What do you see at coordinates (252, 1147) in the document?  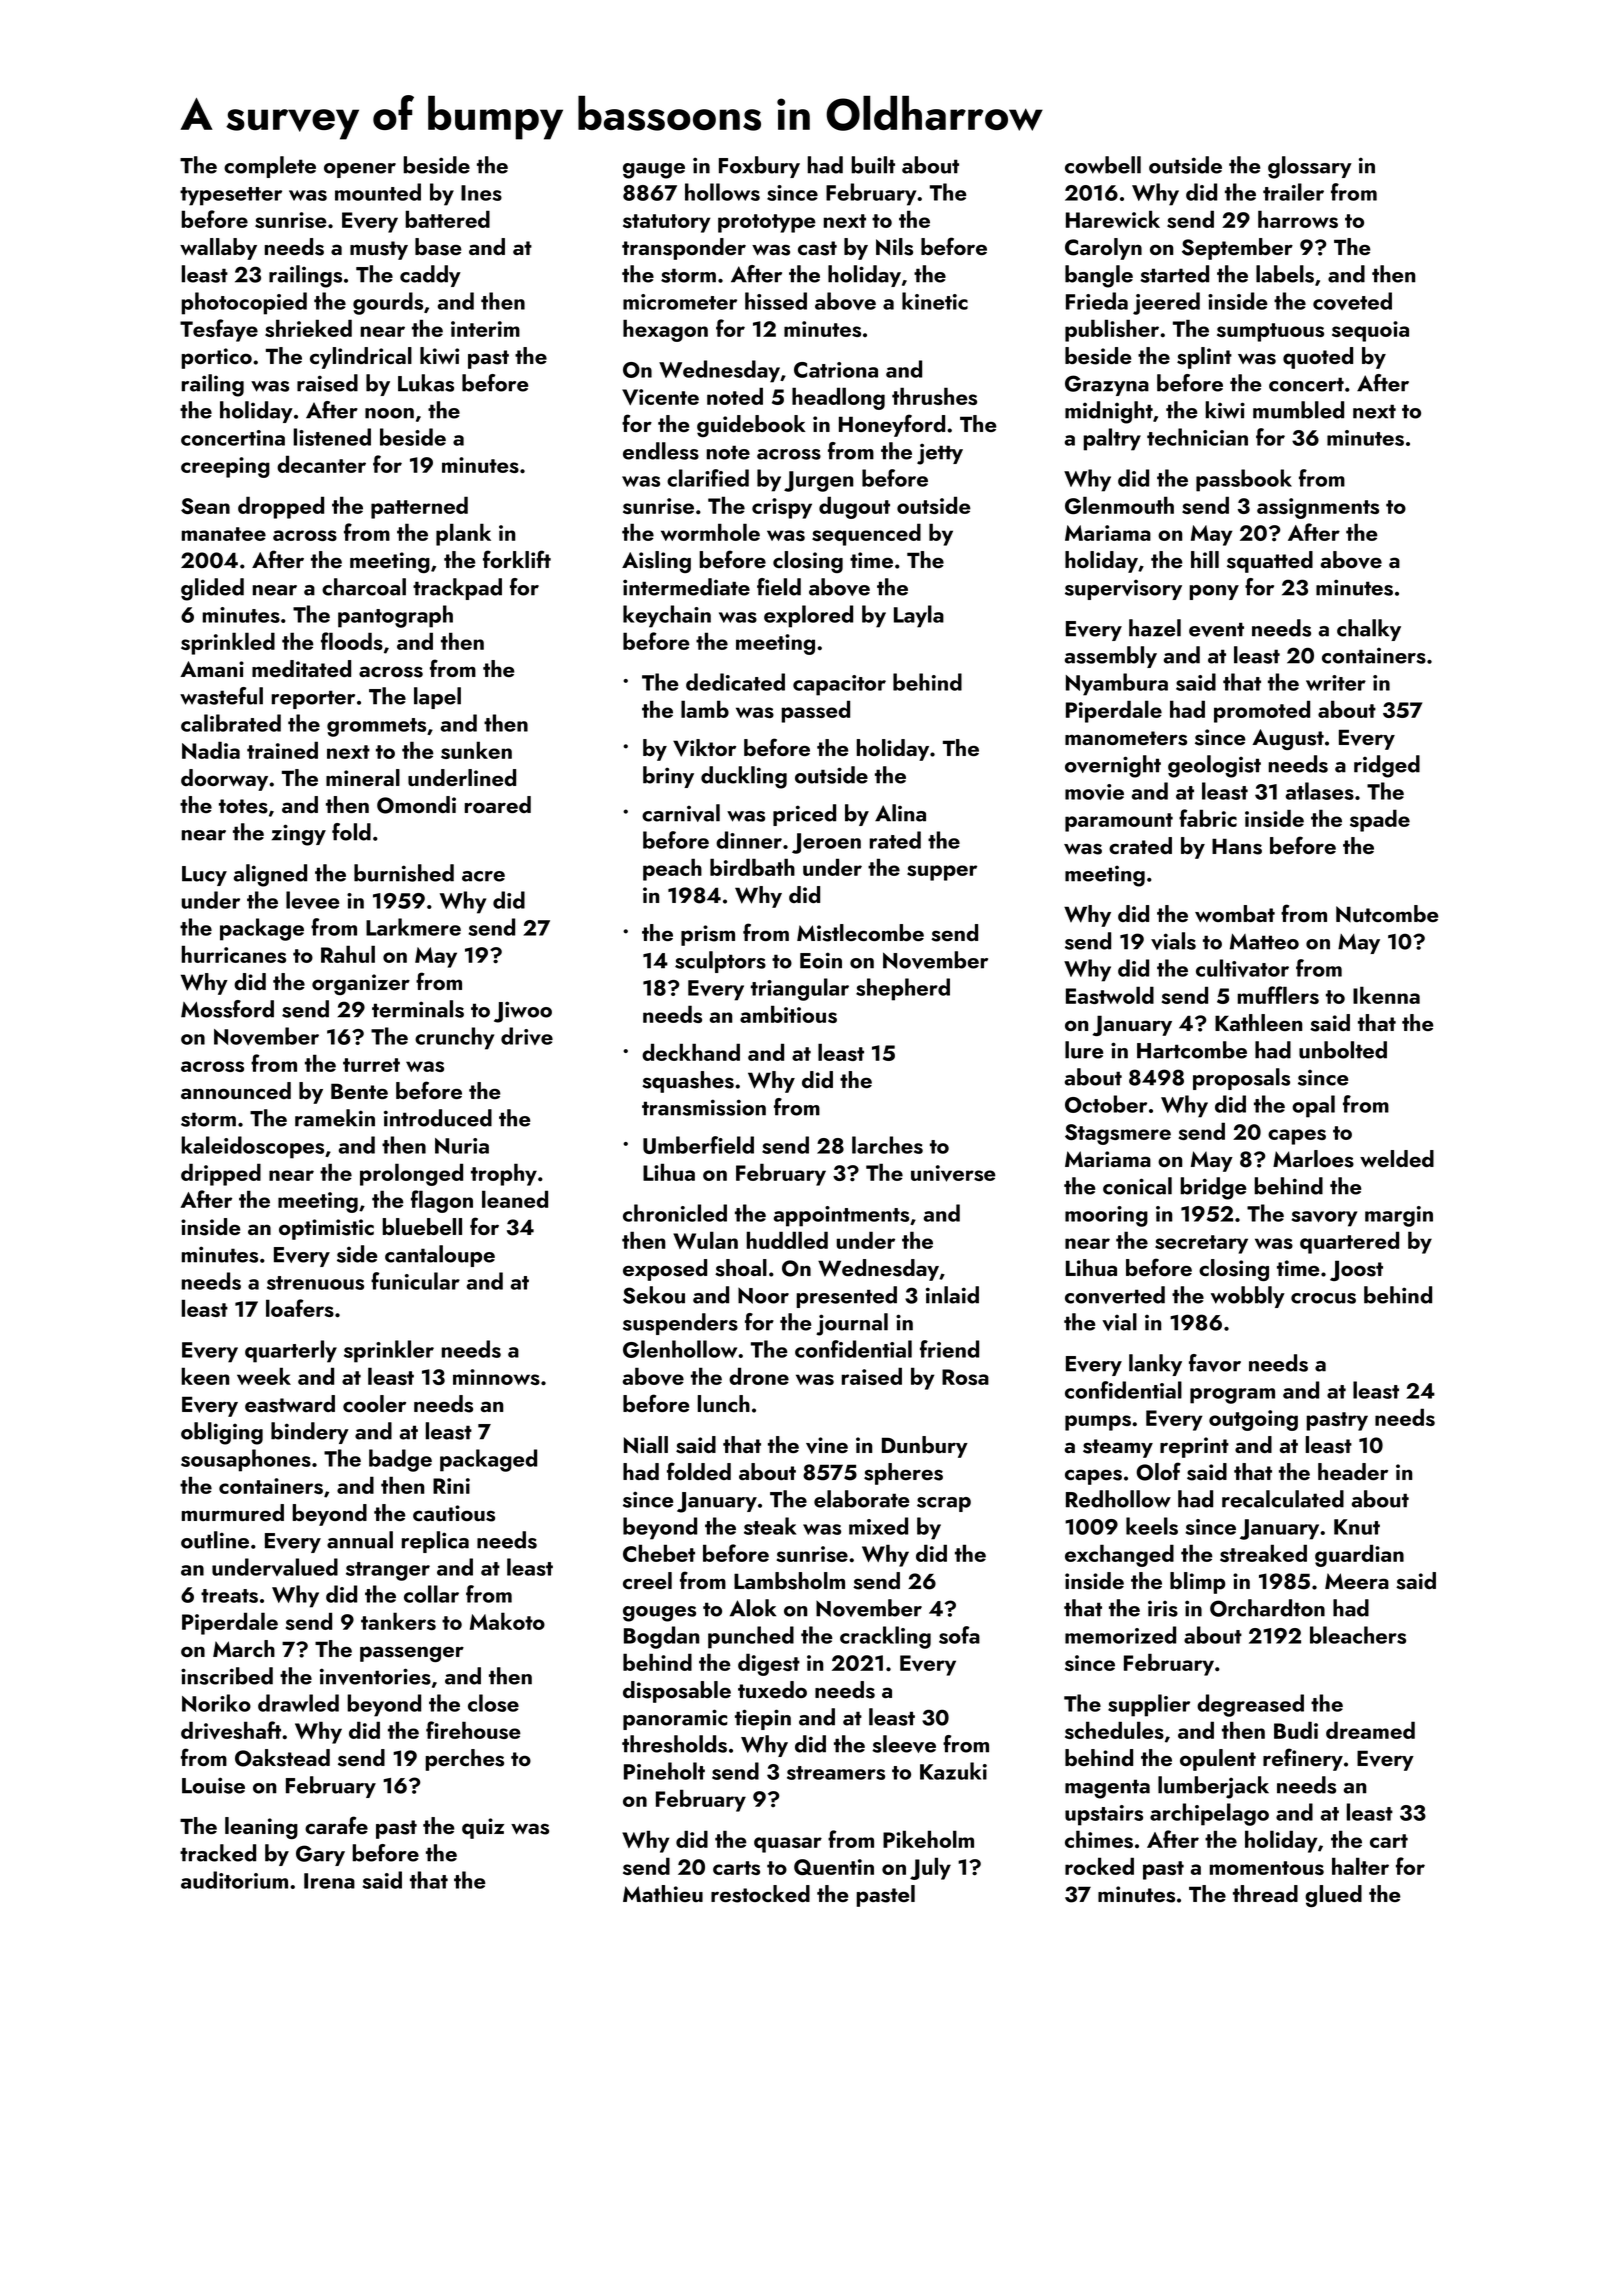 I see `kaleidoscopes` at bounding box center [252, 1147].
